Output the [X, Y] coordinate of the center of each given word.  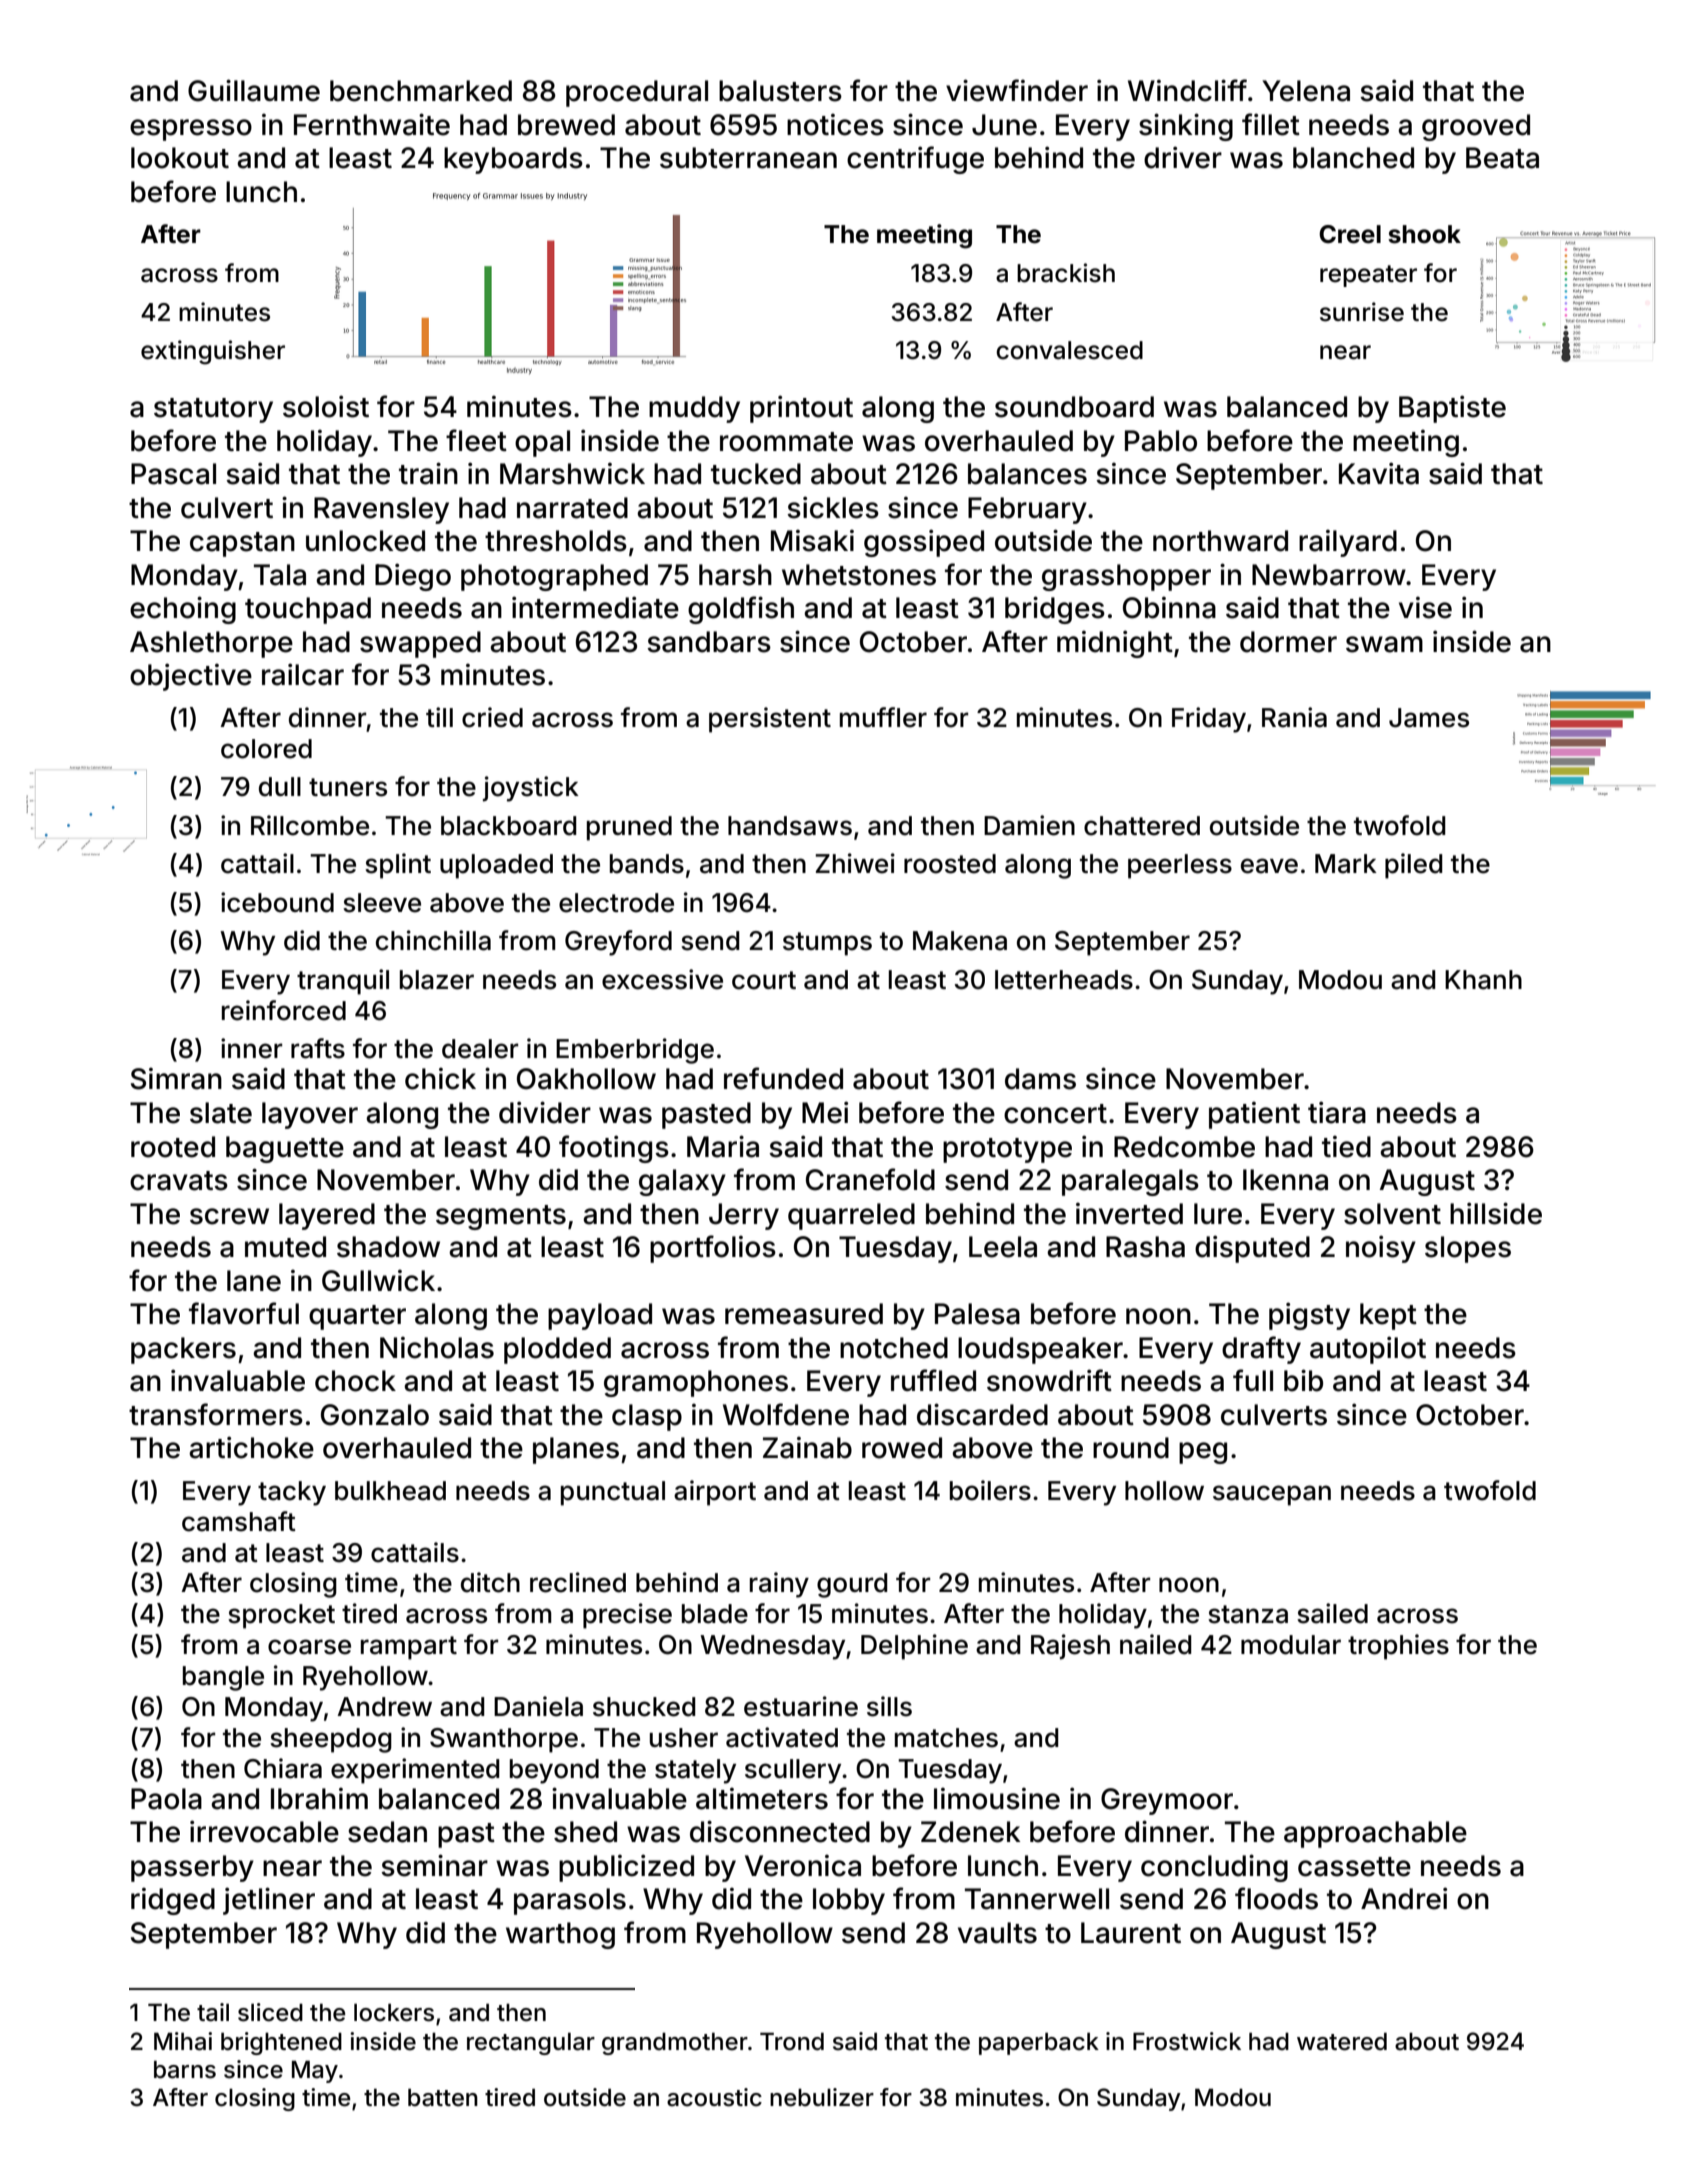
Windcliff [1187, 90]
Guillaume [254, 90]
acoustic [714, 2097]
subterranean [748, 158]
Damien [1029, 825]
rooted [173, 1147]
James [1429, 718]
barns [185, 2070]
